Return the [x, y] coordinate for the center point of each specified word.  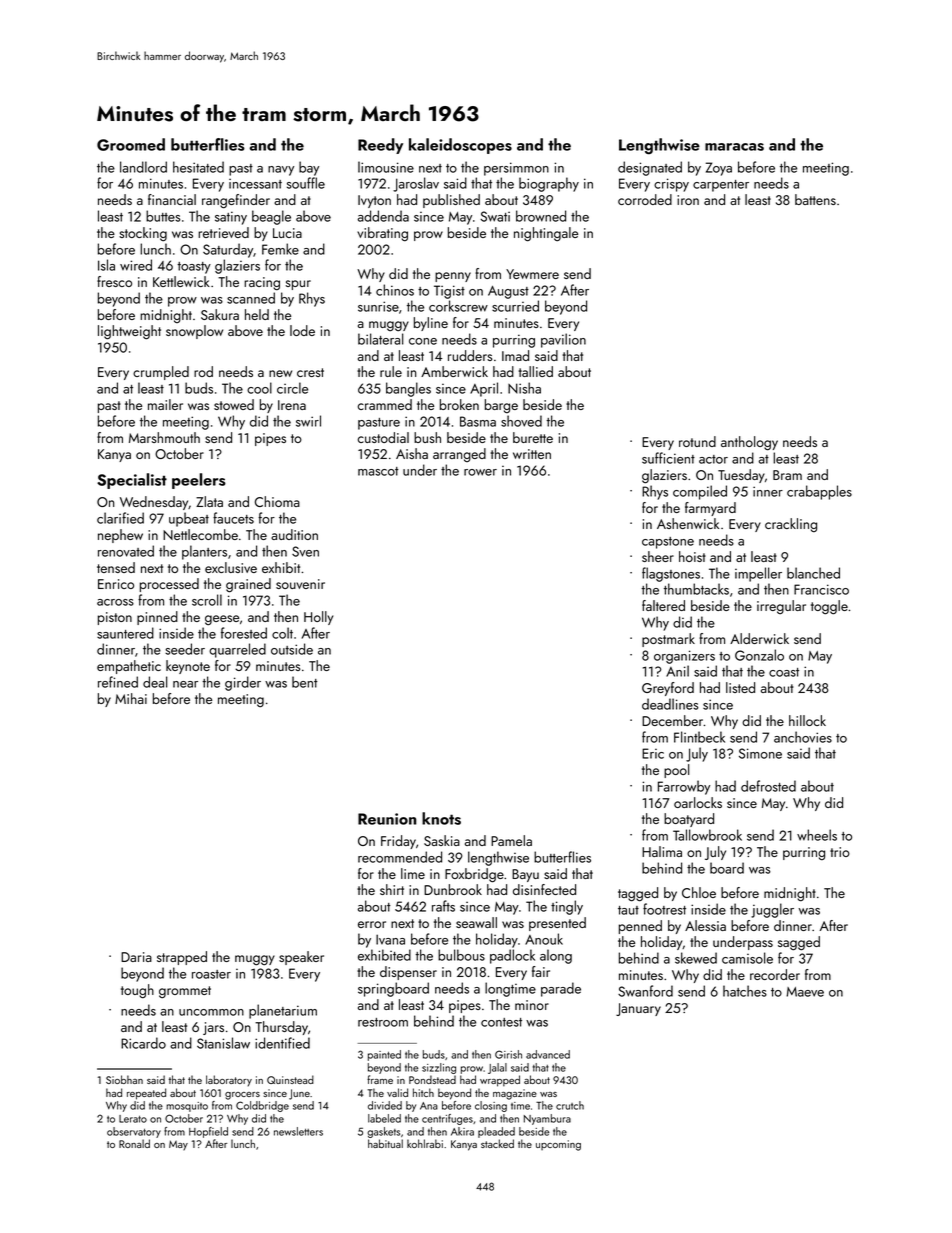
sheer [658, 556]
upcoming [558, 1145]
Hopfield [208, 1132]
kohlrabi [425, 1143]
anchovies [803, 737]
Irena [292, 405]
